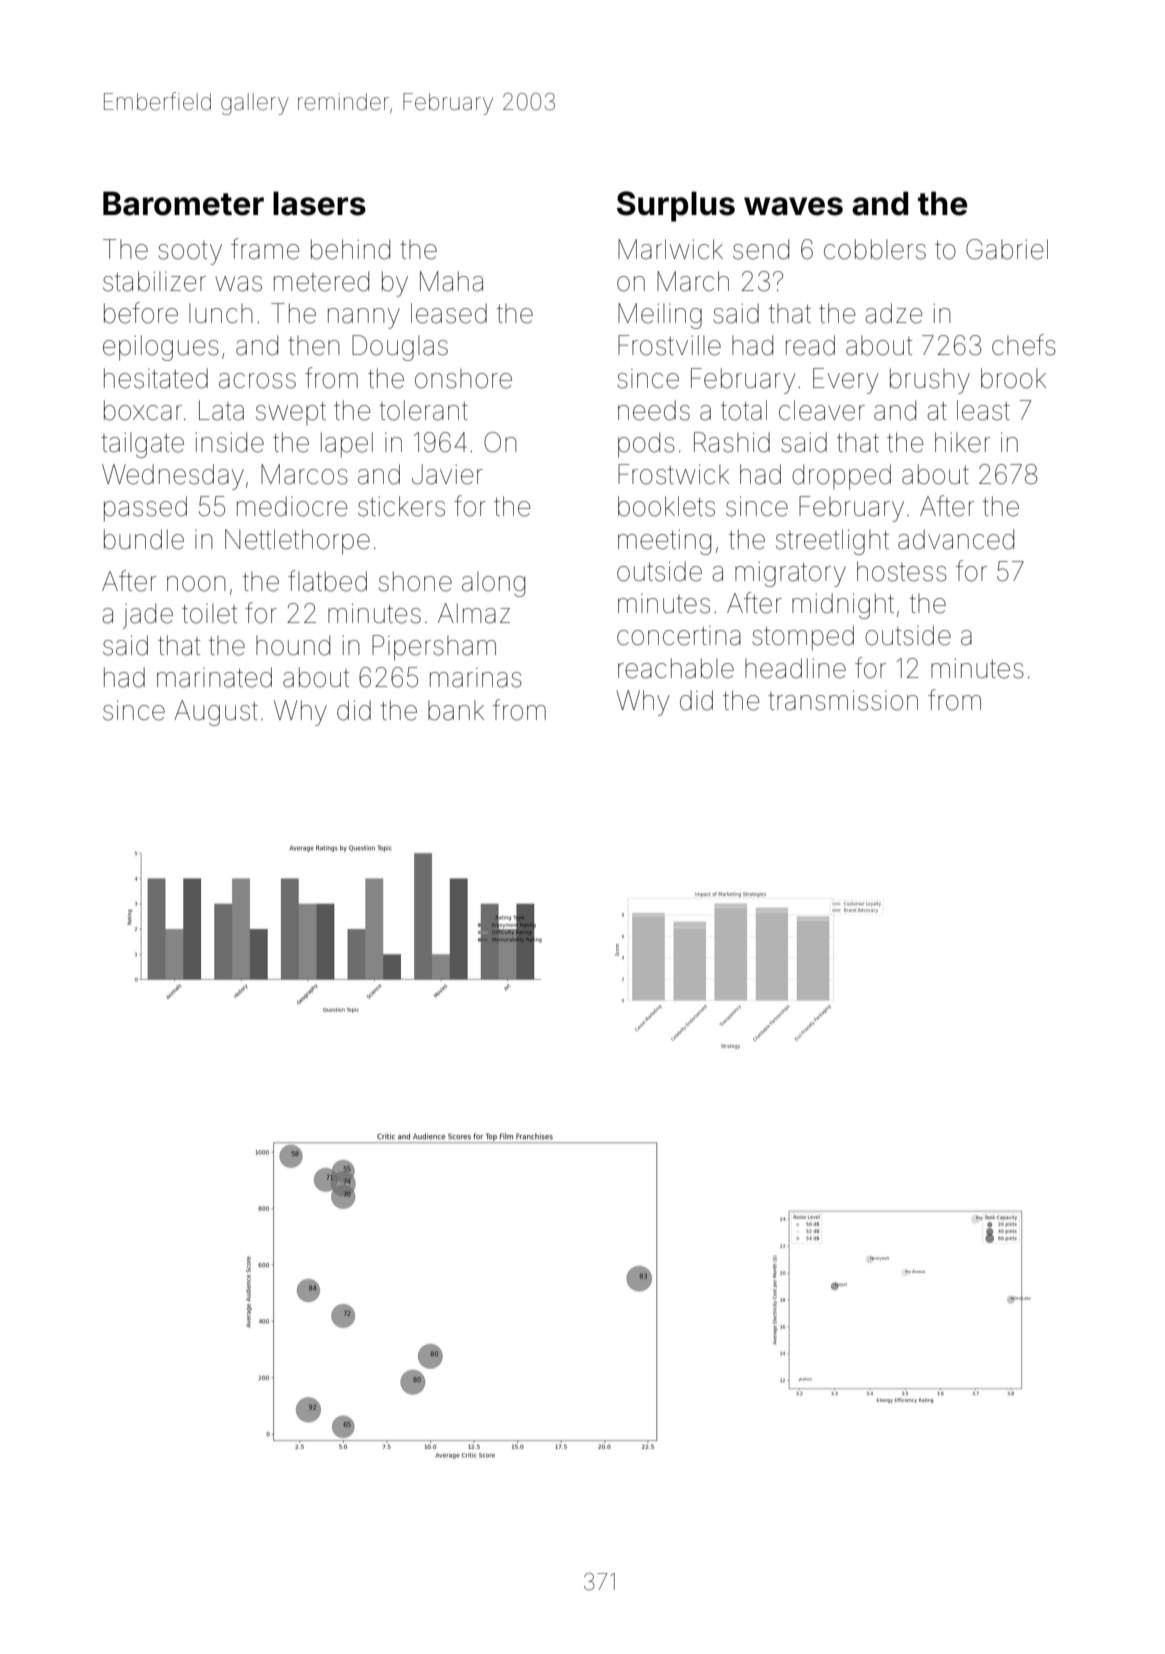  Describe the element at coordinates (183, 203) in the screenshot. I see `Barometer` at that location.
